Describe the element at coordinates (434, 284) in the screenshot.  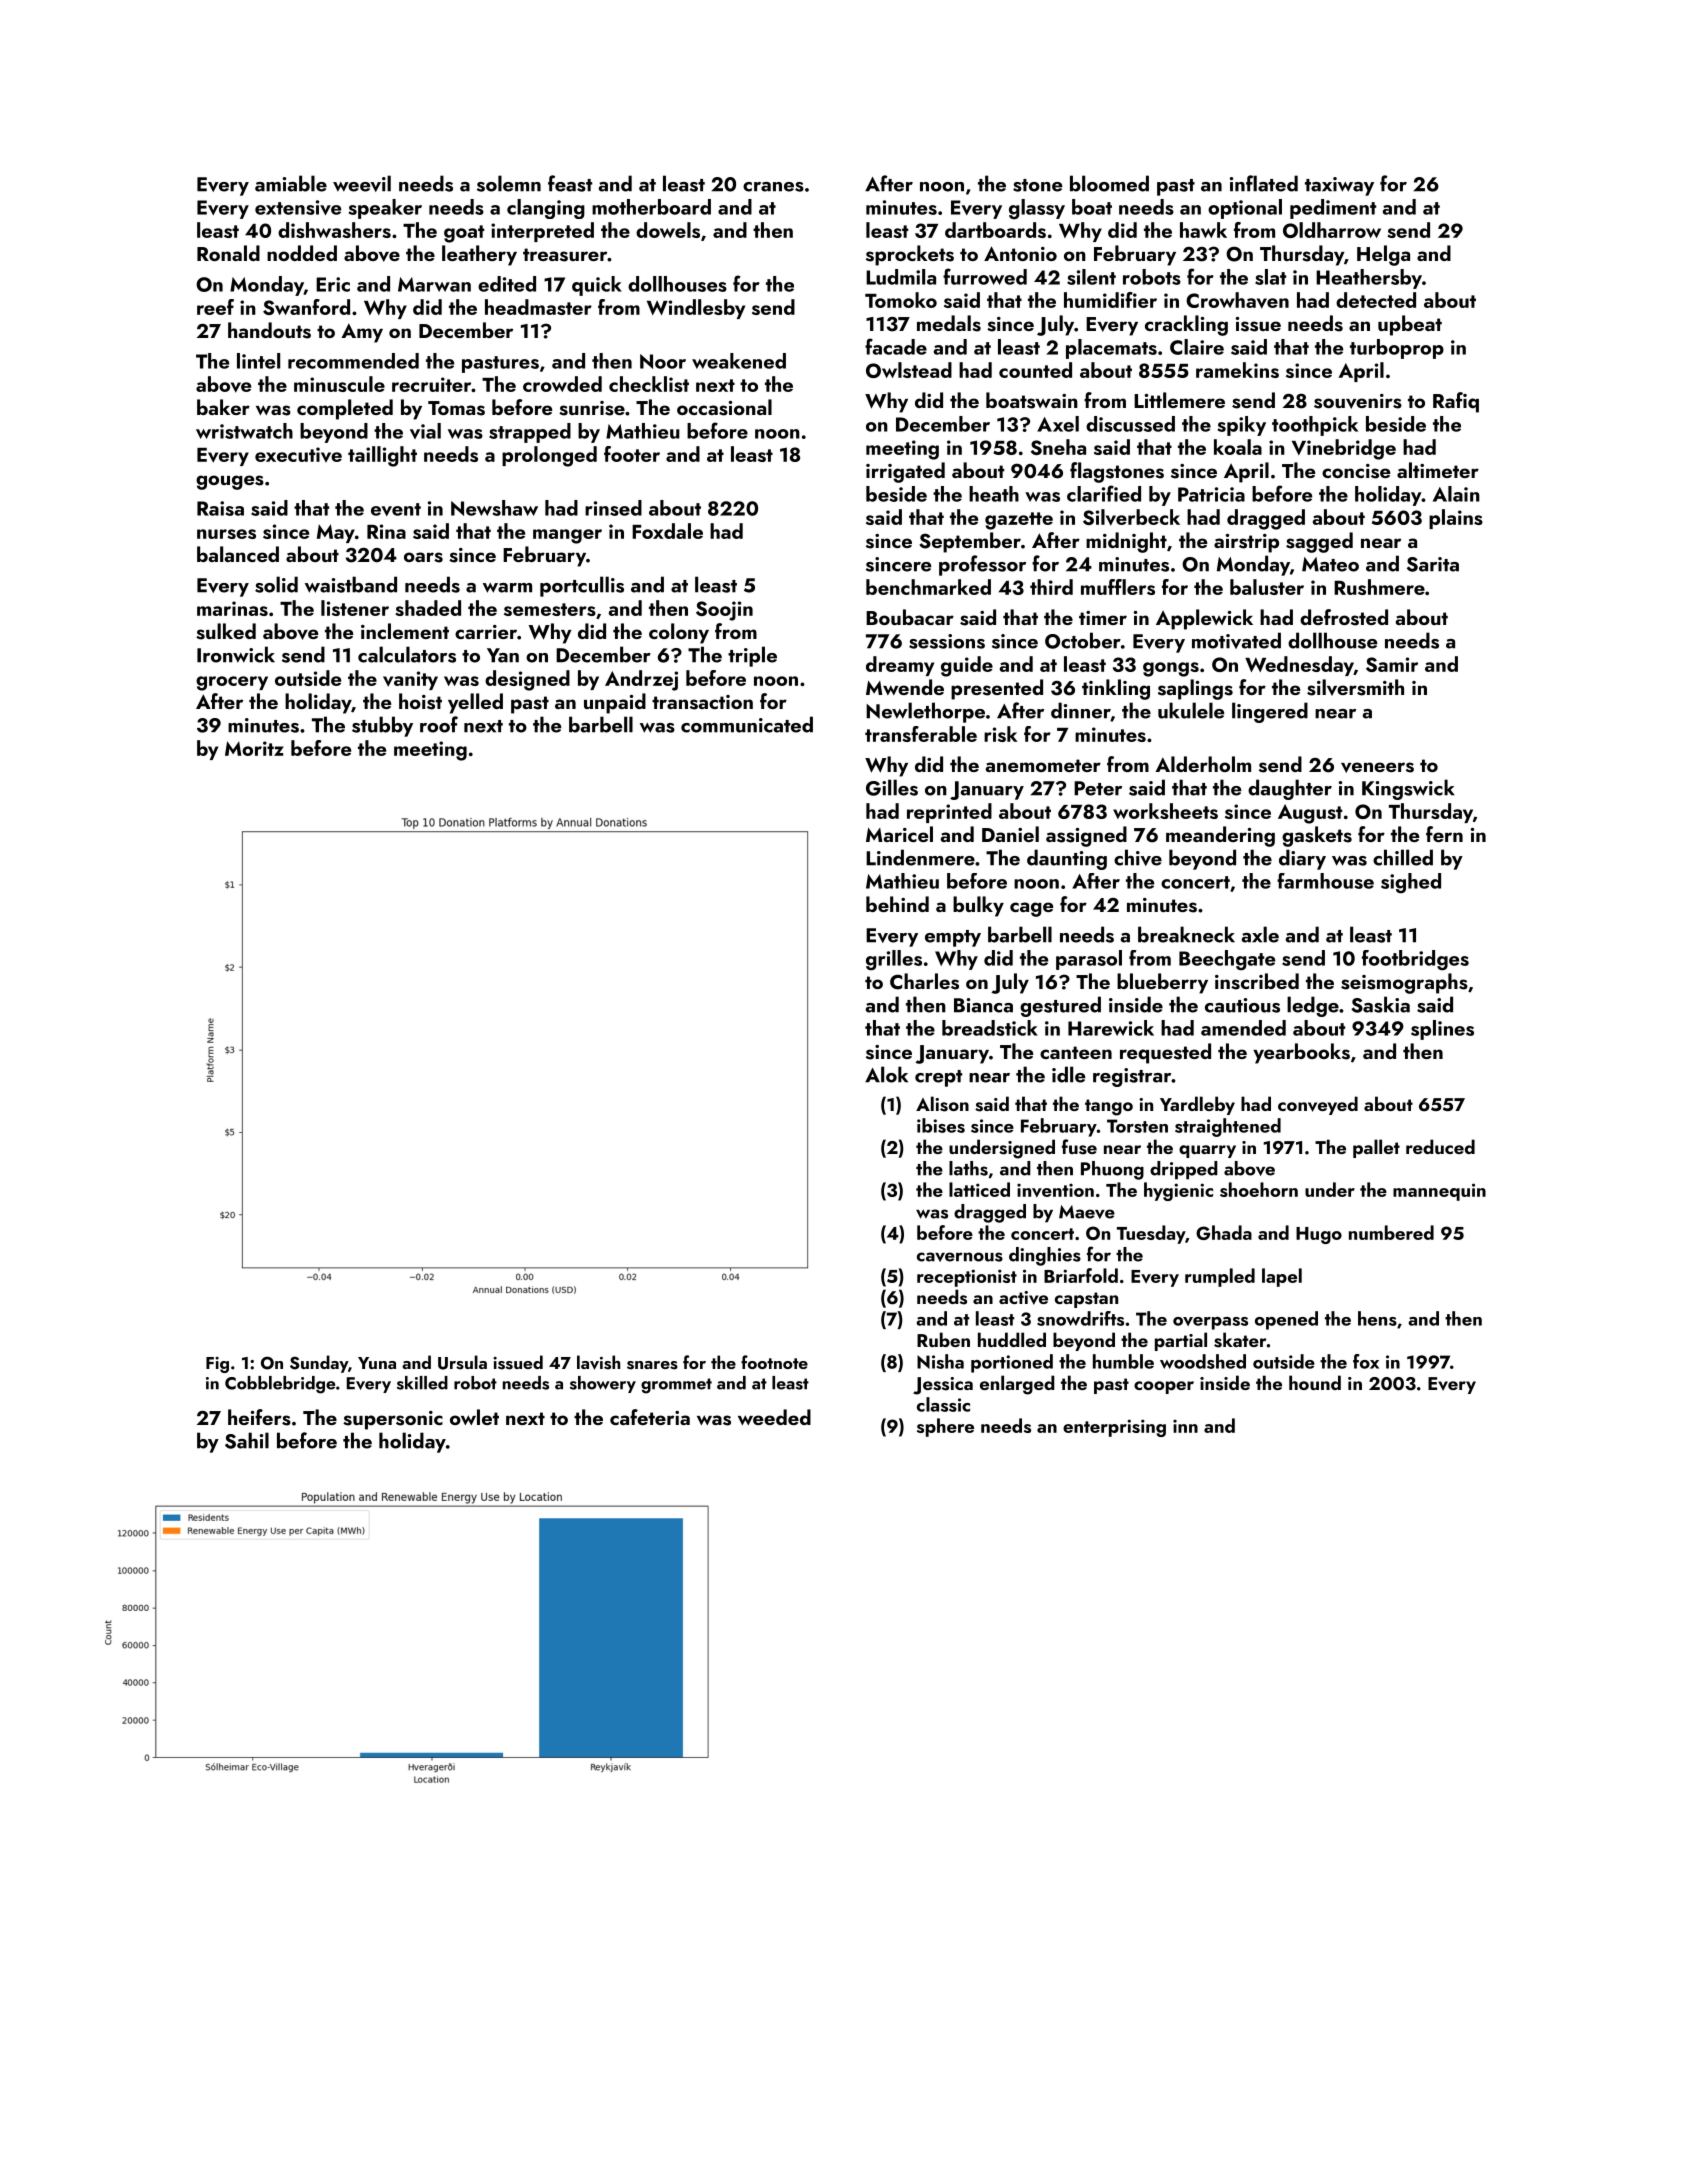
I see `Marwan` at that location.
